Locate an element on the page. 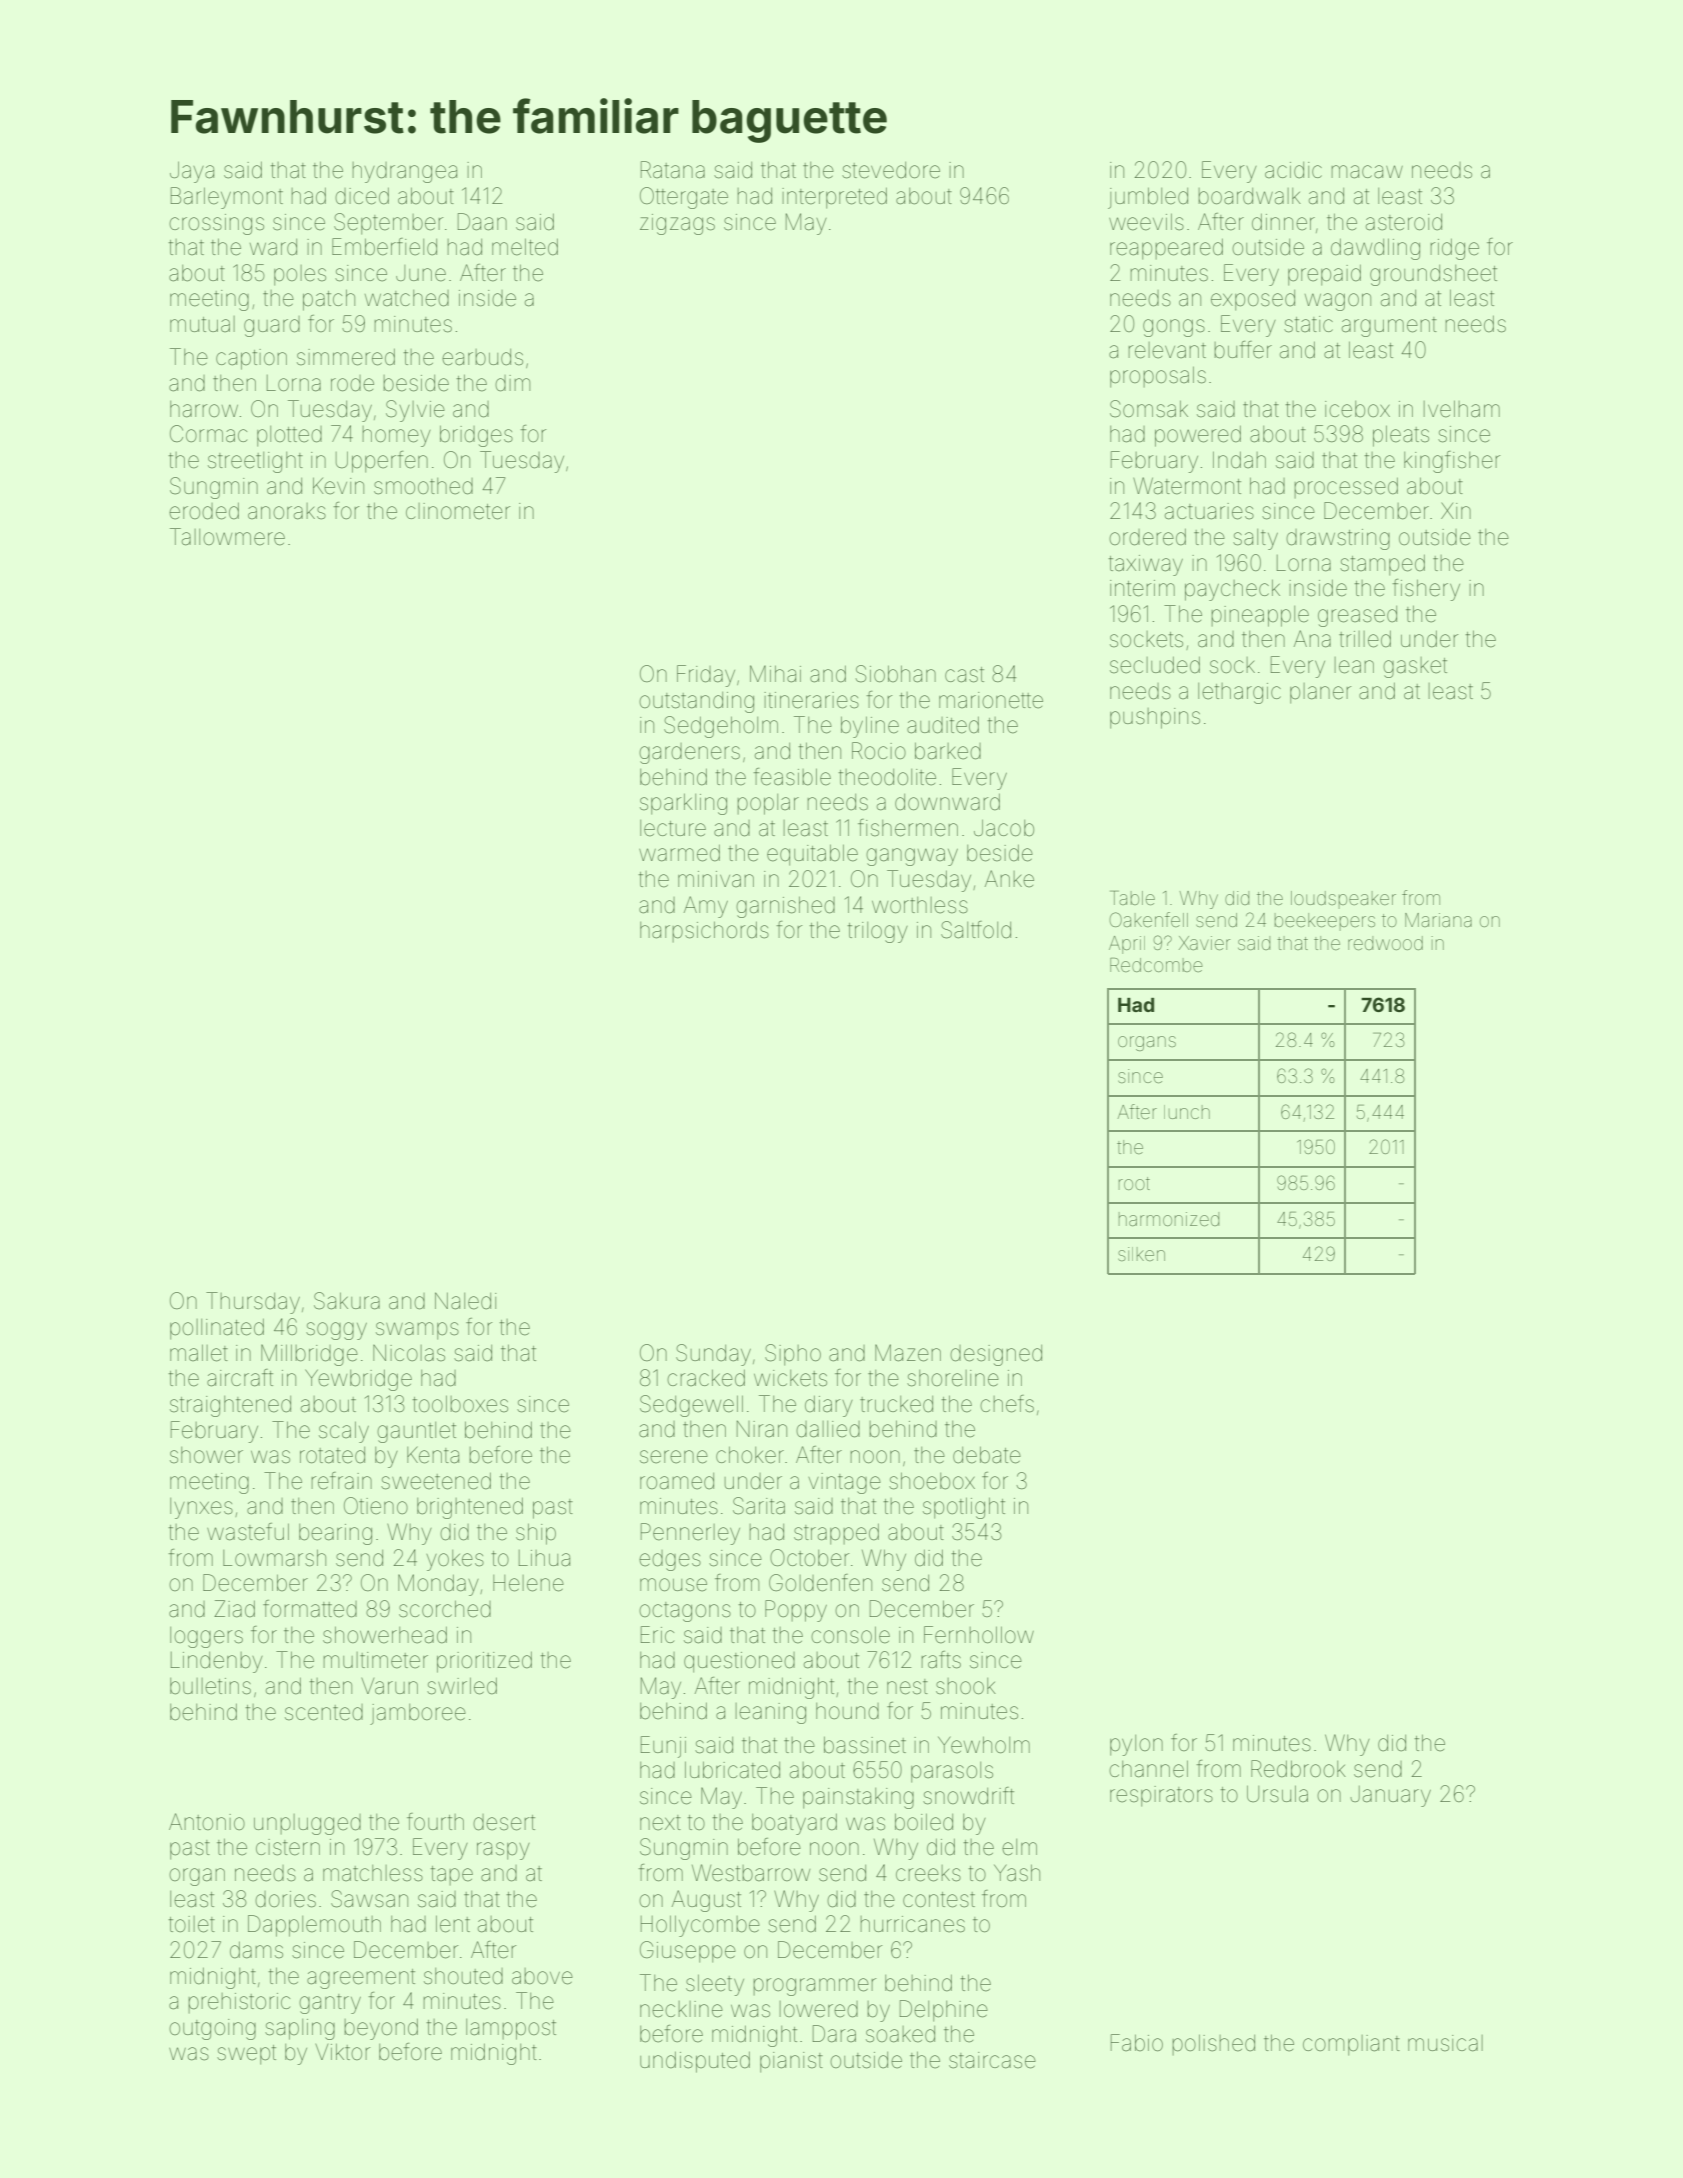  swept is located at coordinates (246, 2055).
